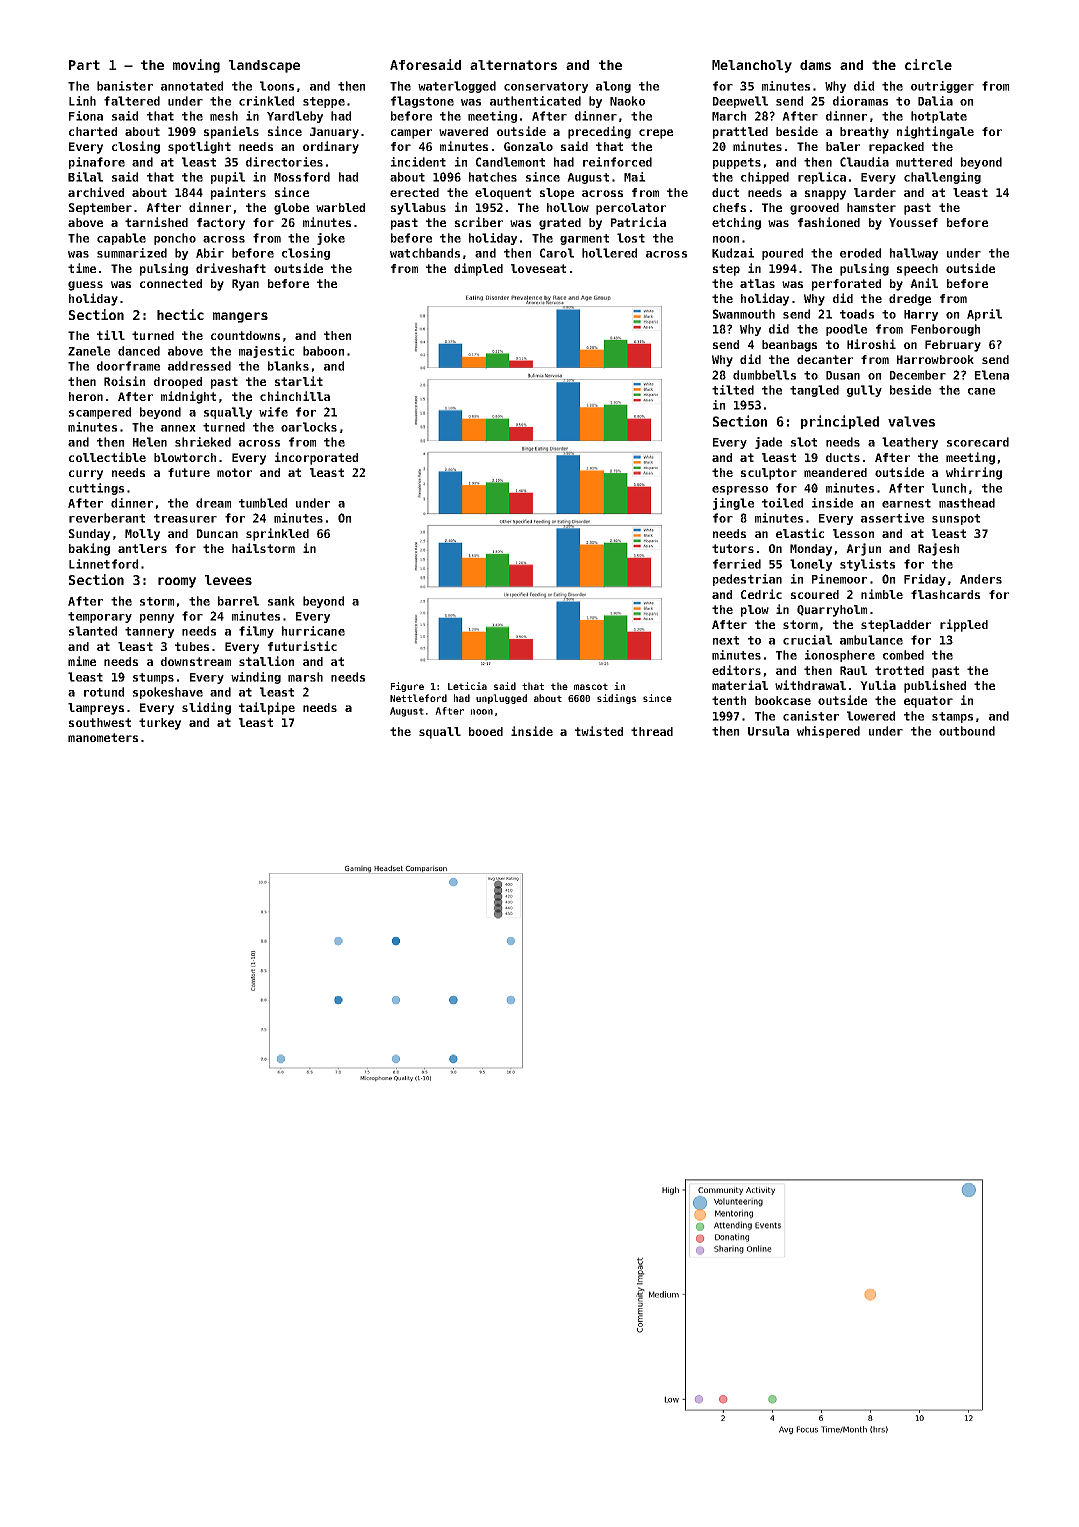 The image size is (1079, 1527). I want to click on factory, so click(221, 224).
